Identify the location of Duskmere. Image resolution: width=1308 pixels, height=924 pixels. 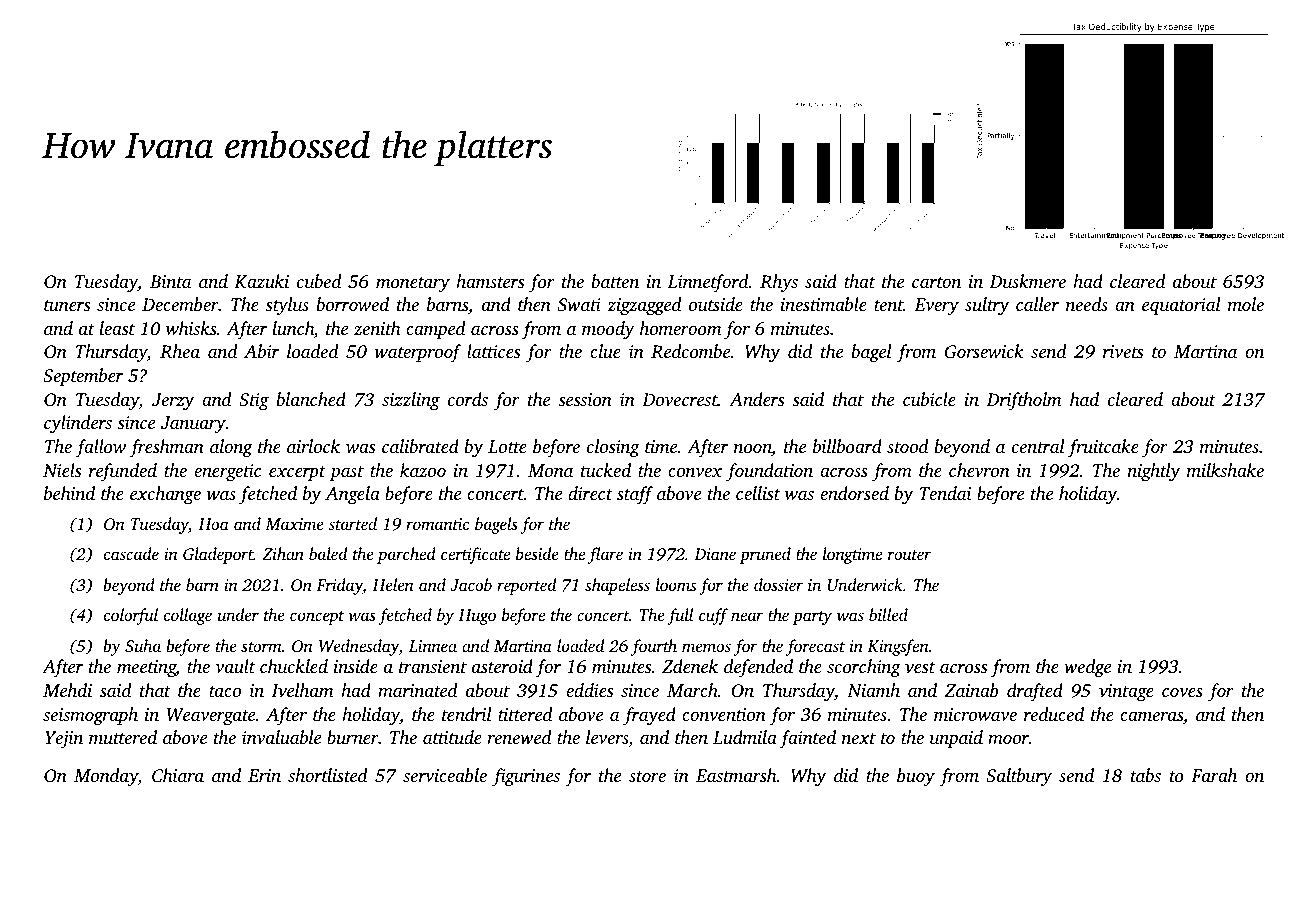
(1028, 281).
